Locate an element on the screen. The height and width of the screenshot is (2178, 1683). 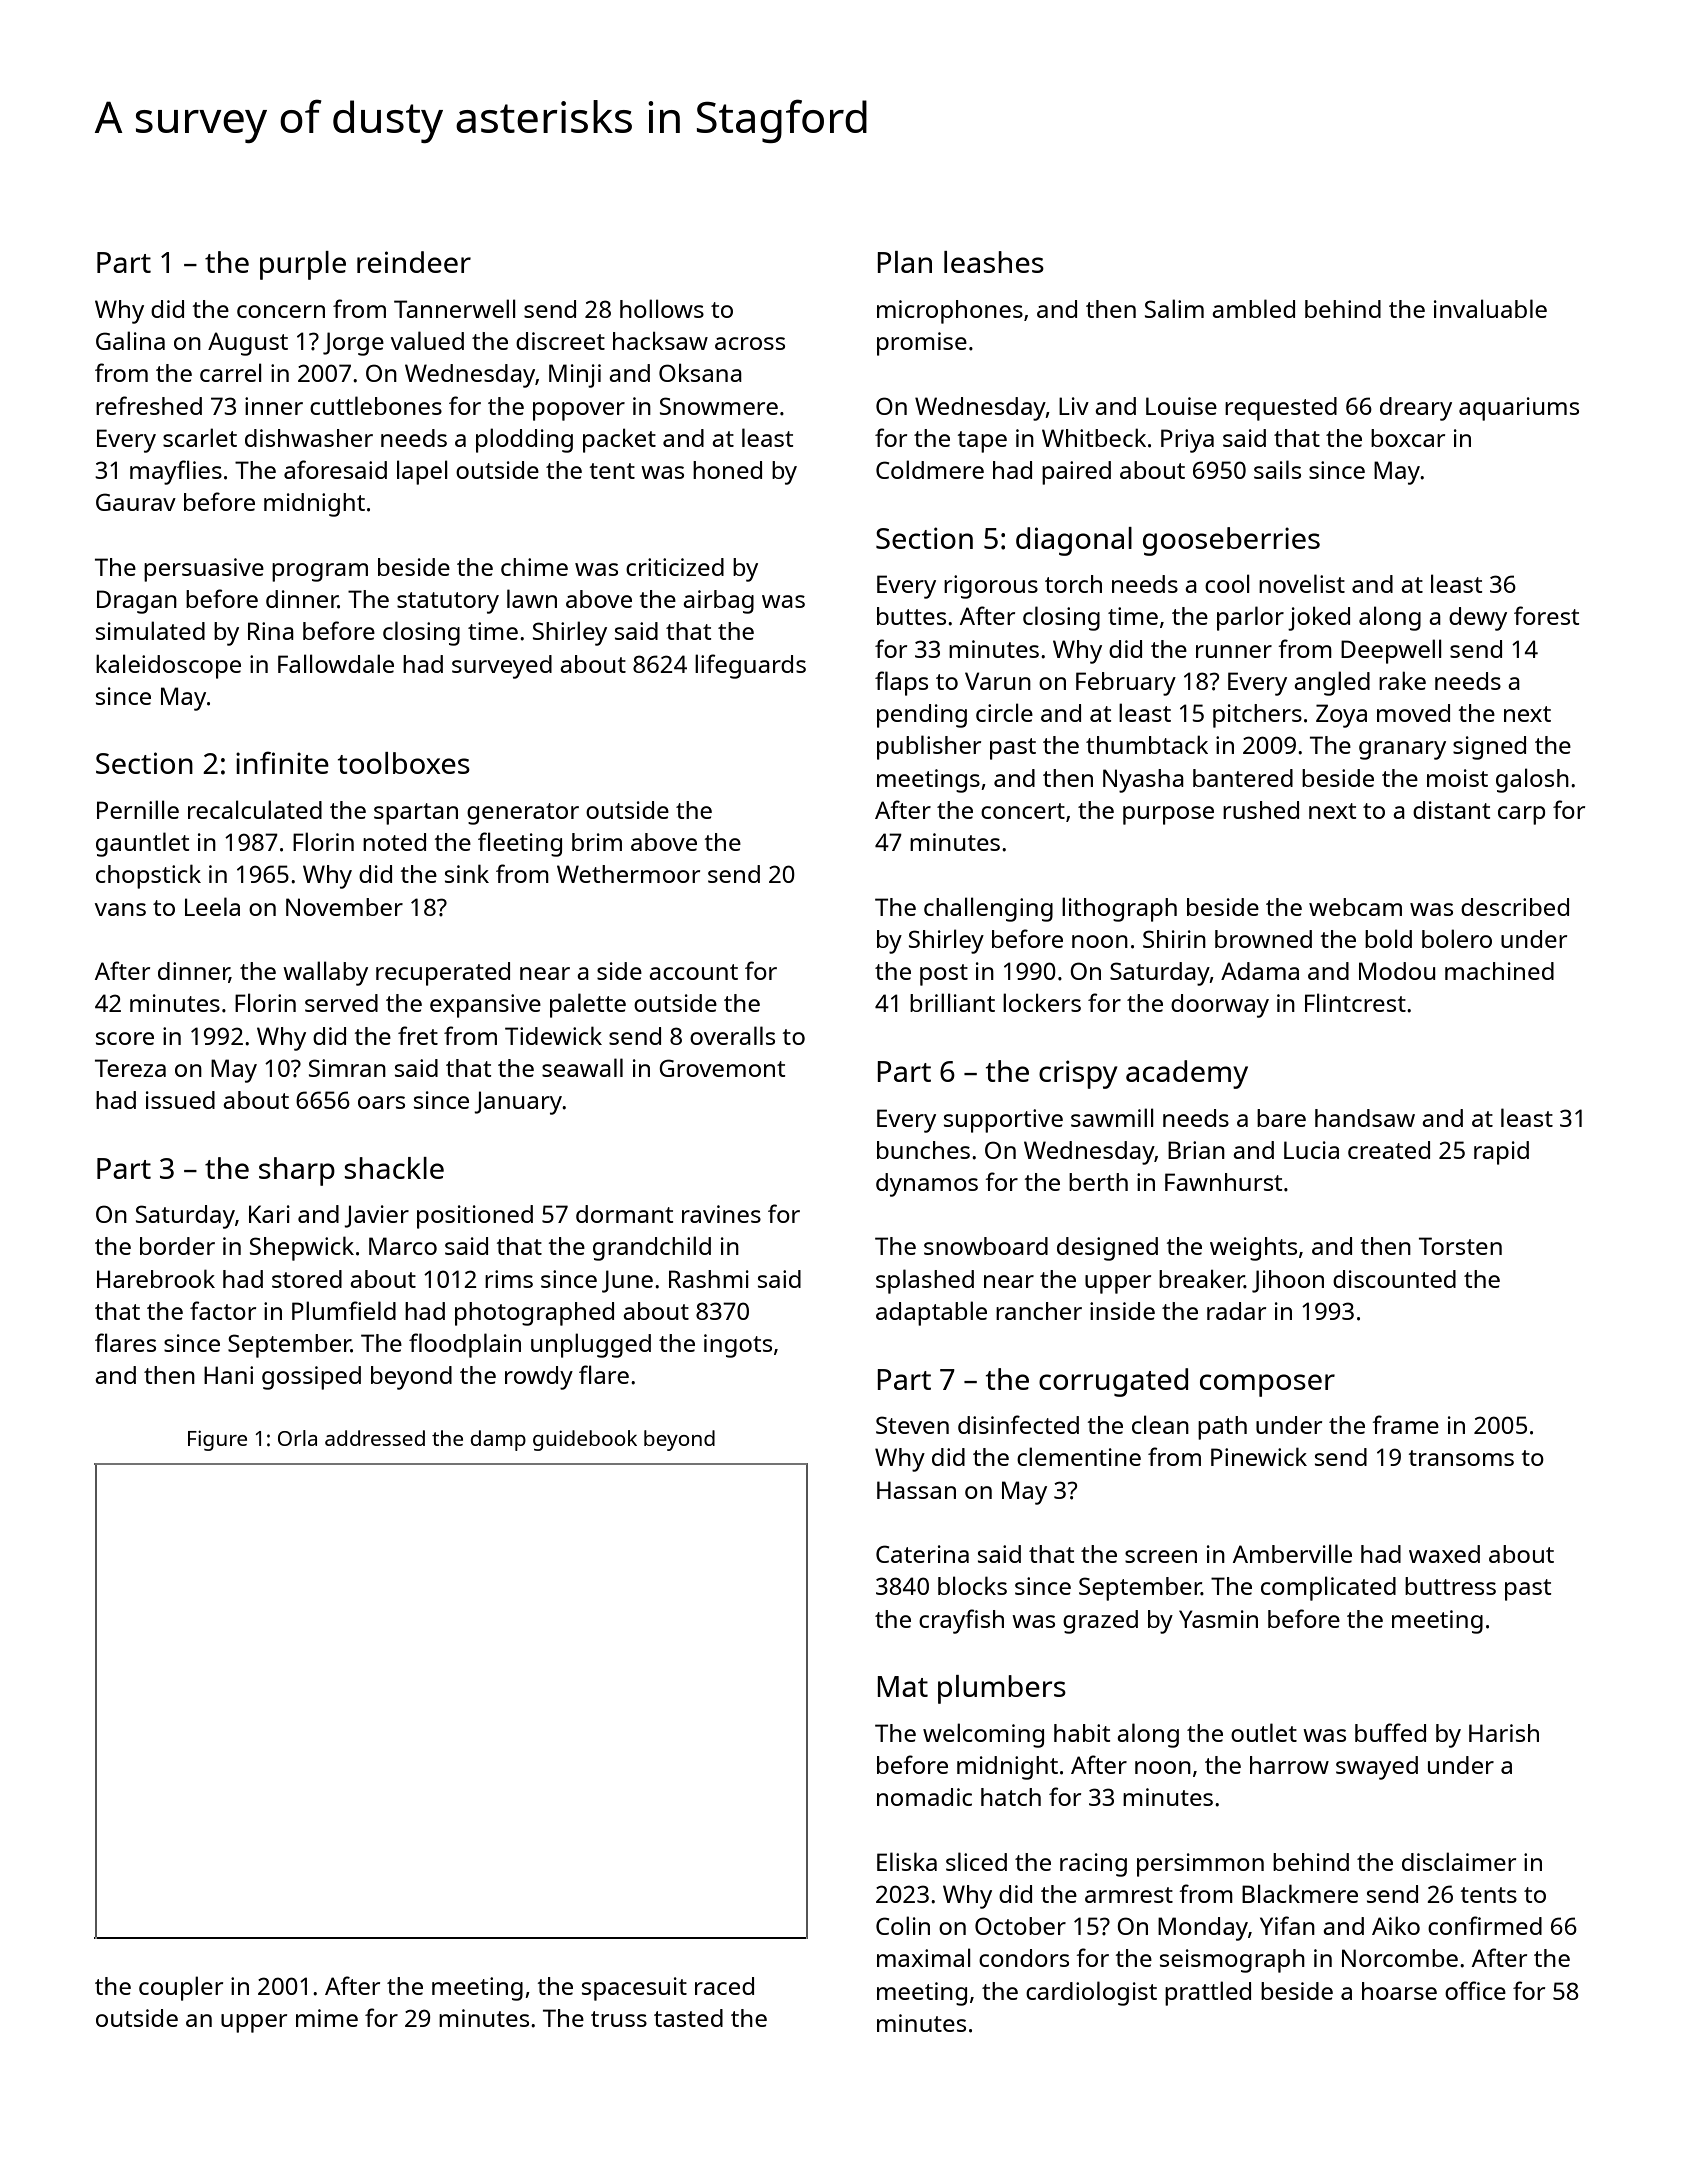
tape is located at coordinates (982, 442).
